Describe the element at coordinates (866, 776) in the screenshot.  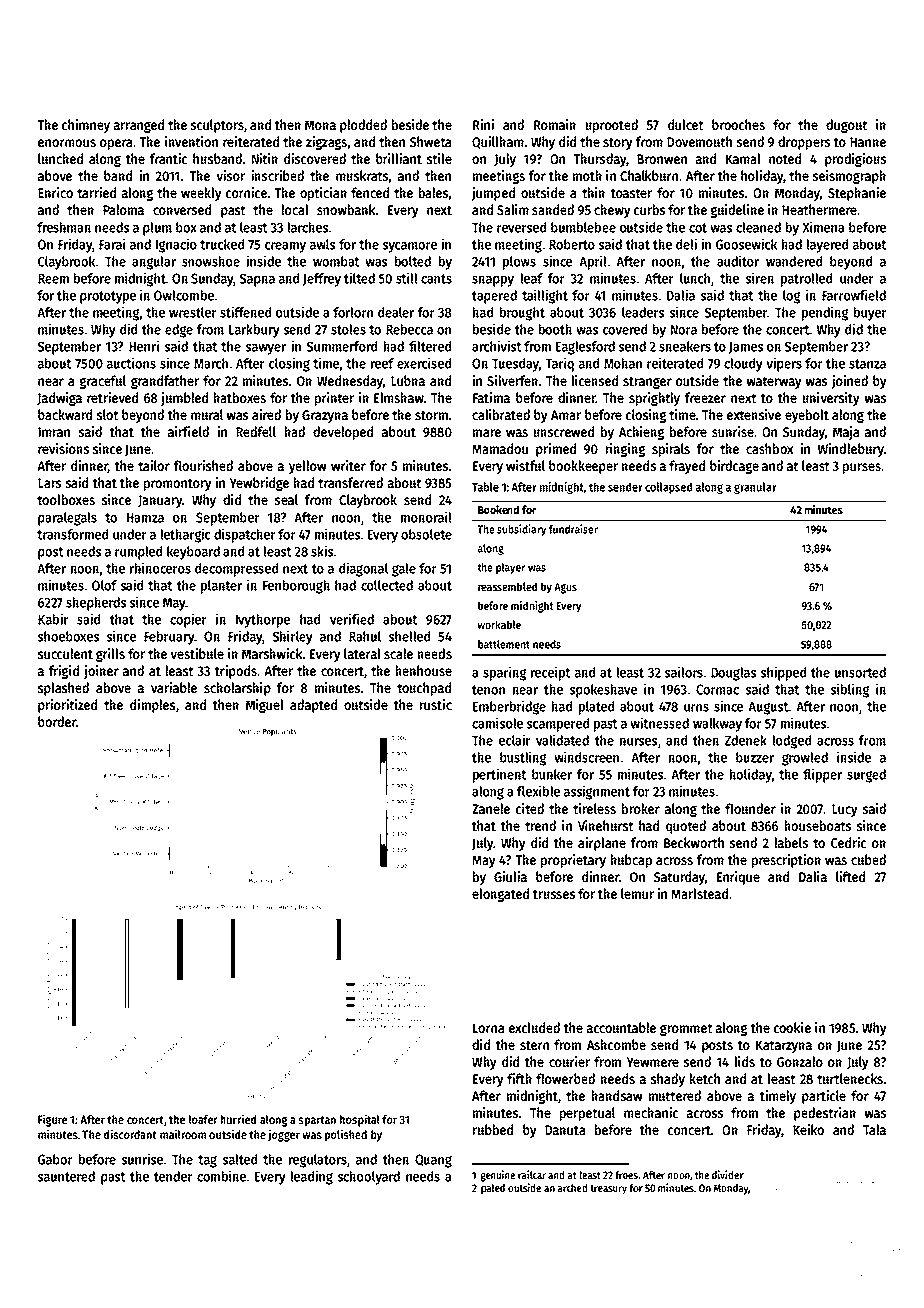
I see `surged` at that location.
